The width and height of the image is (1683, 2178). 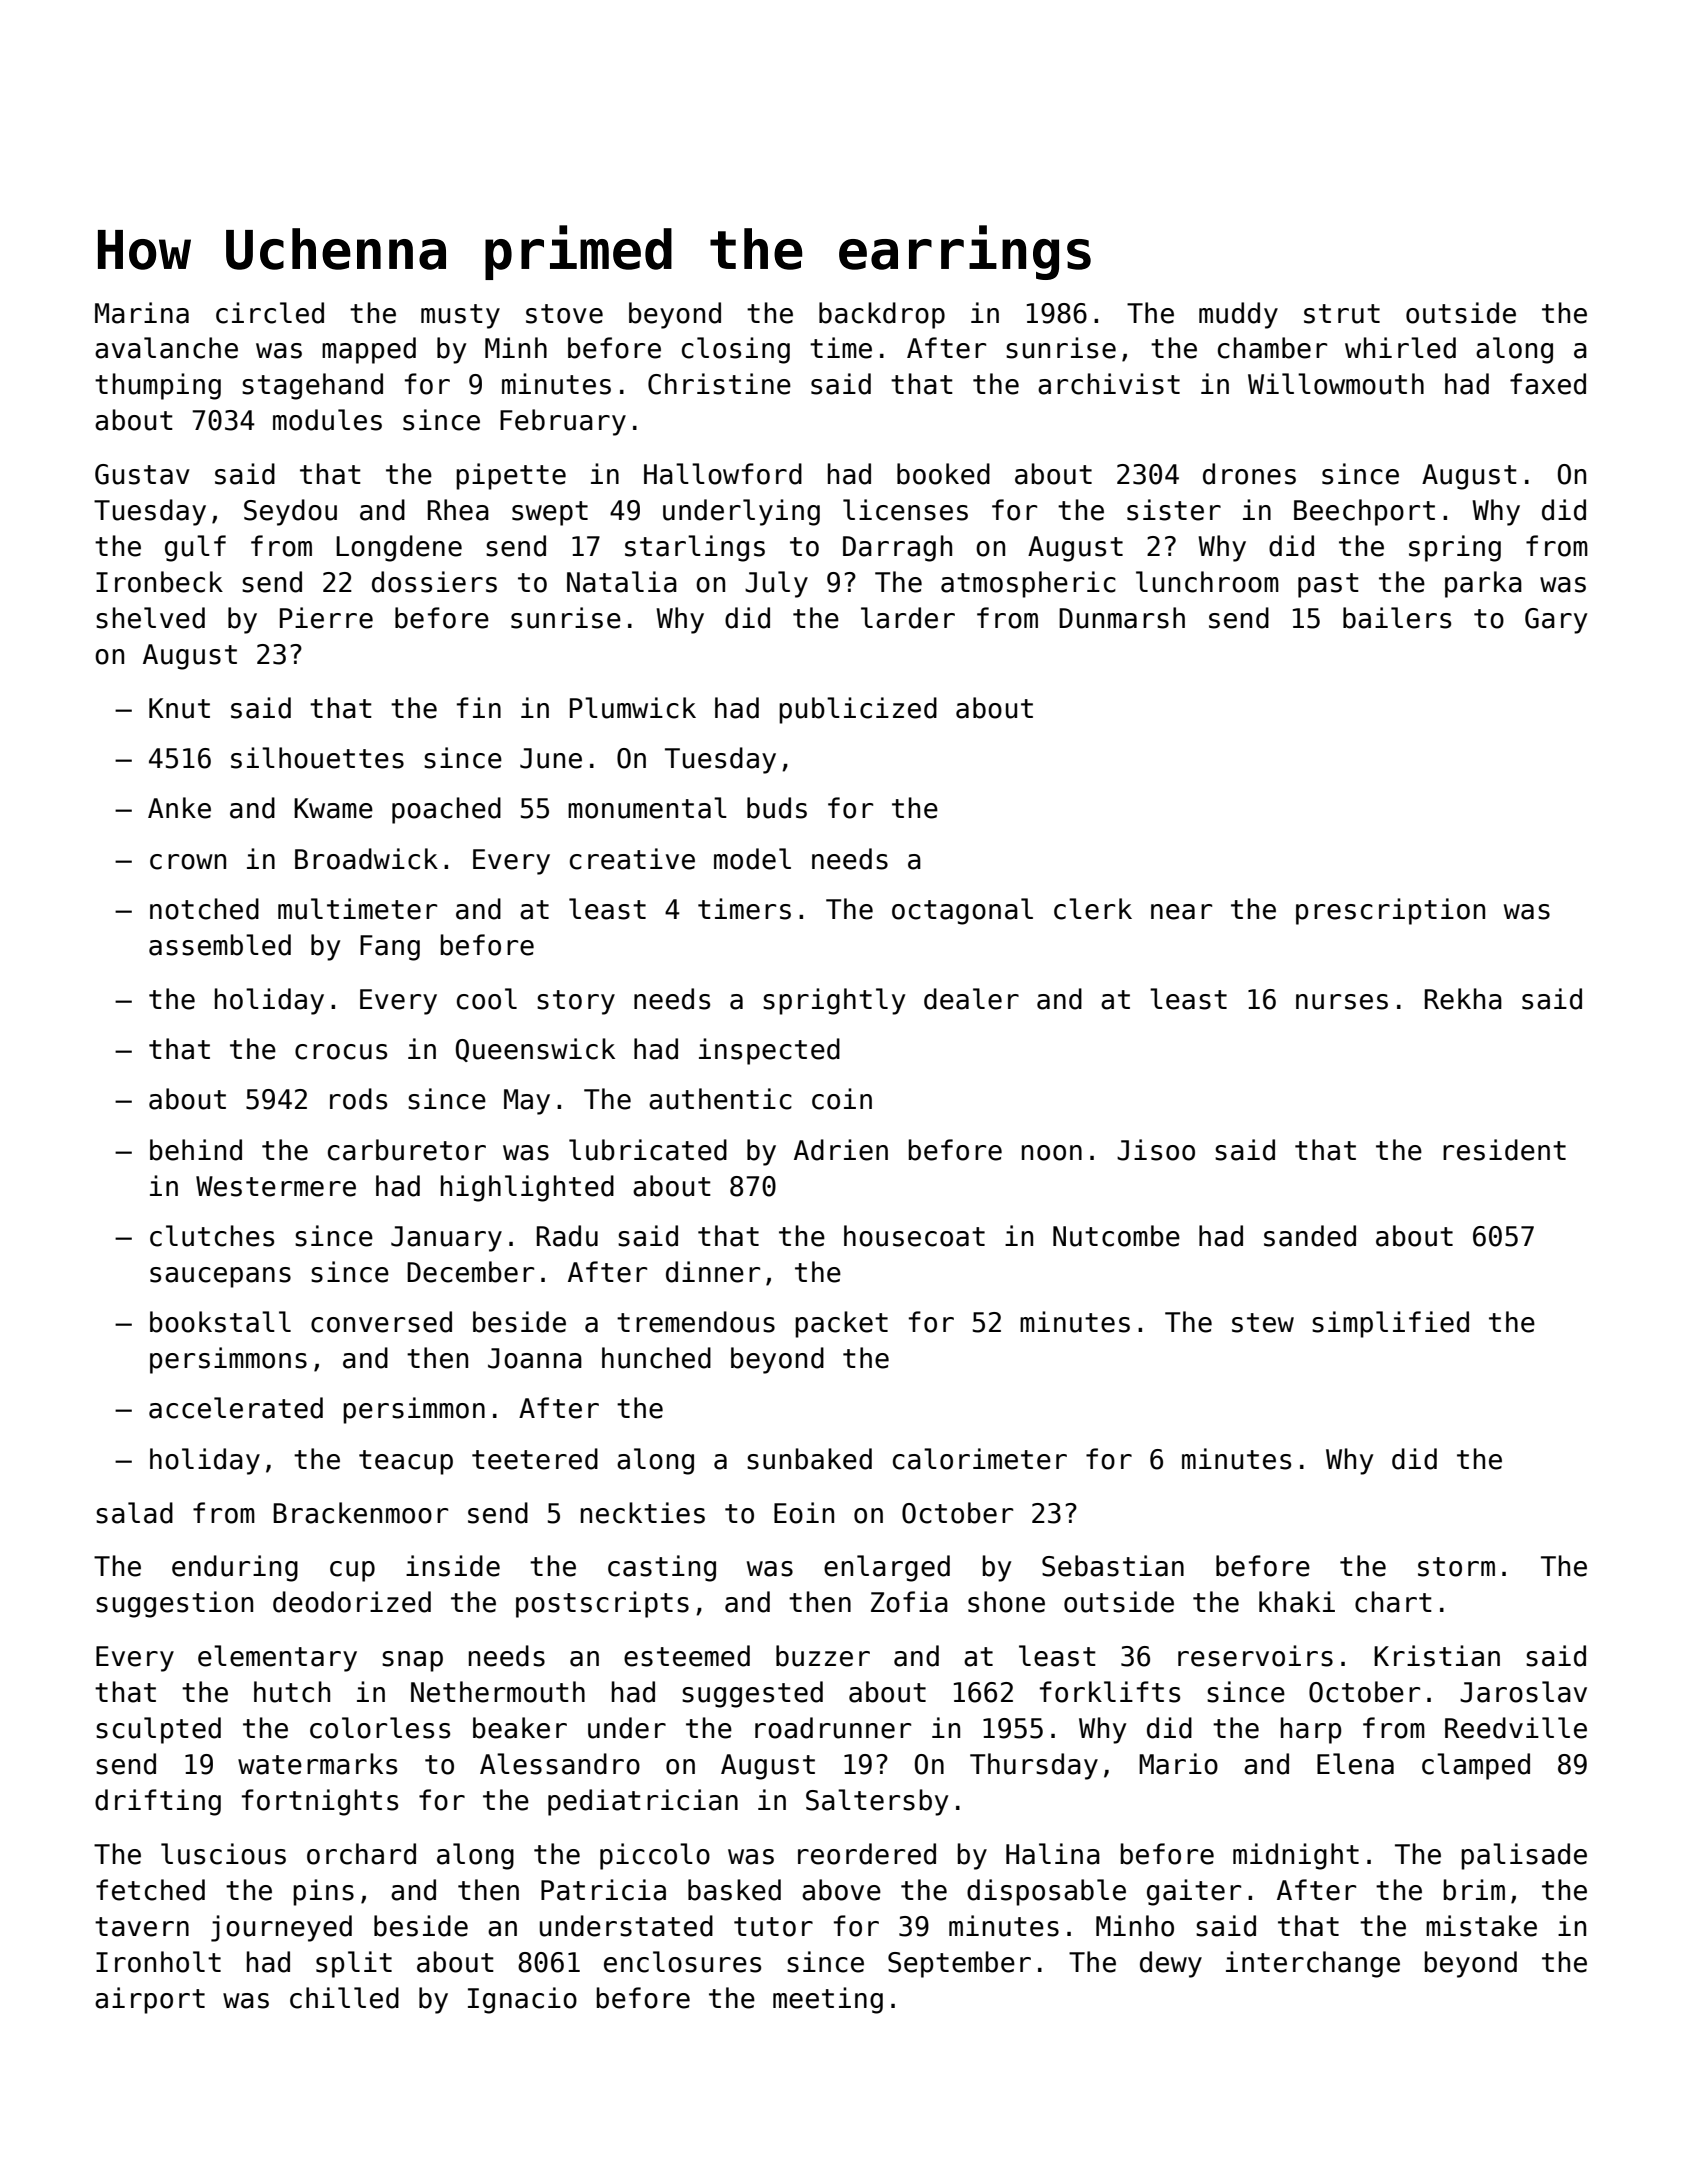 I want to click on simplified, so click(x=1390, y=1324).
